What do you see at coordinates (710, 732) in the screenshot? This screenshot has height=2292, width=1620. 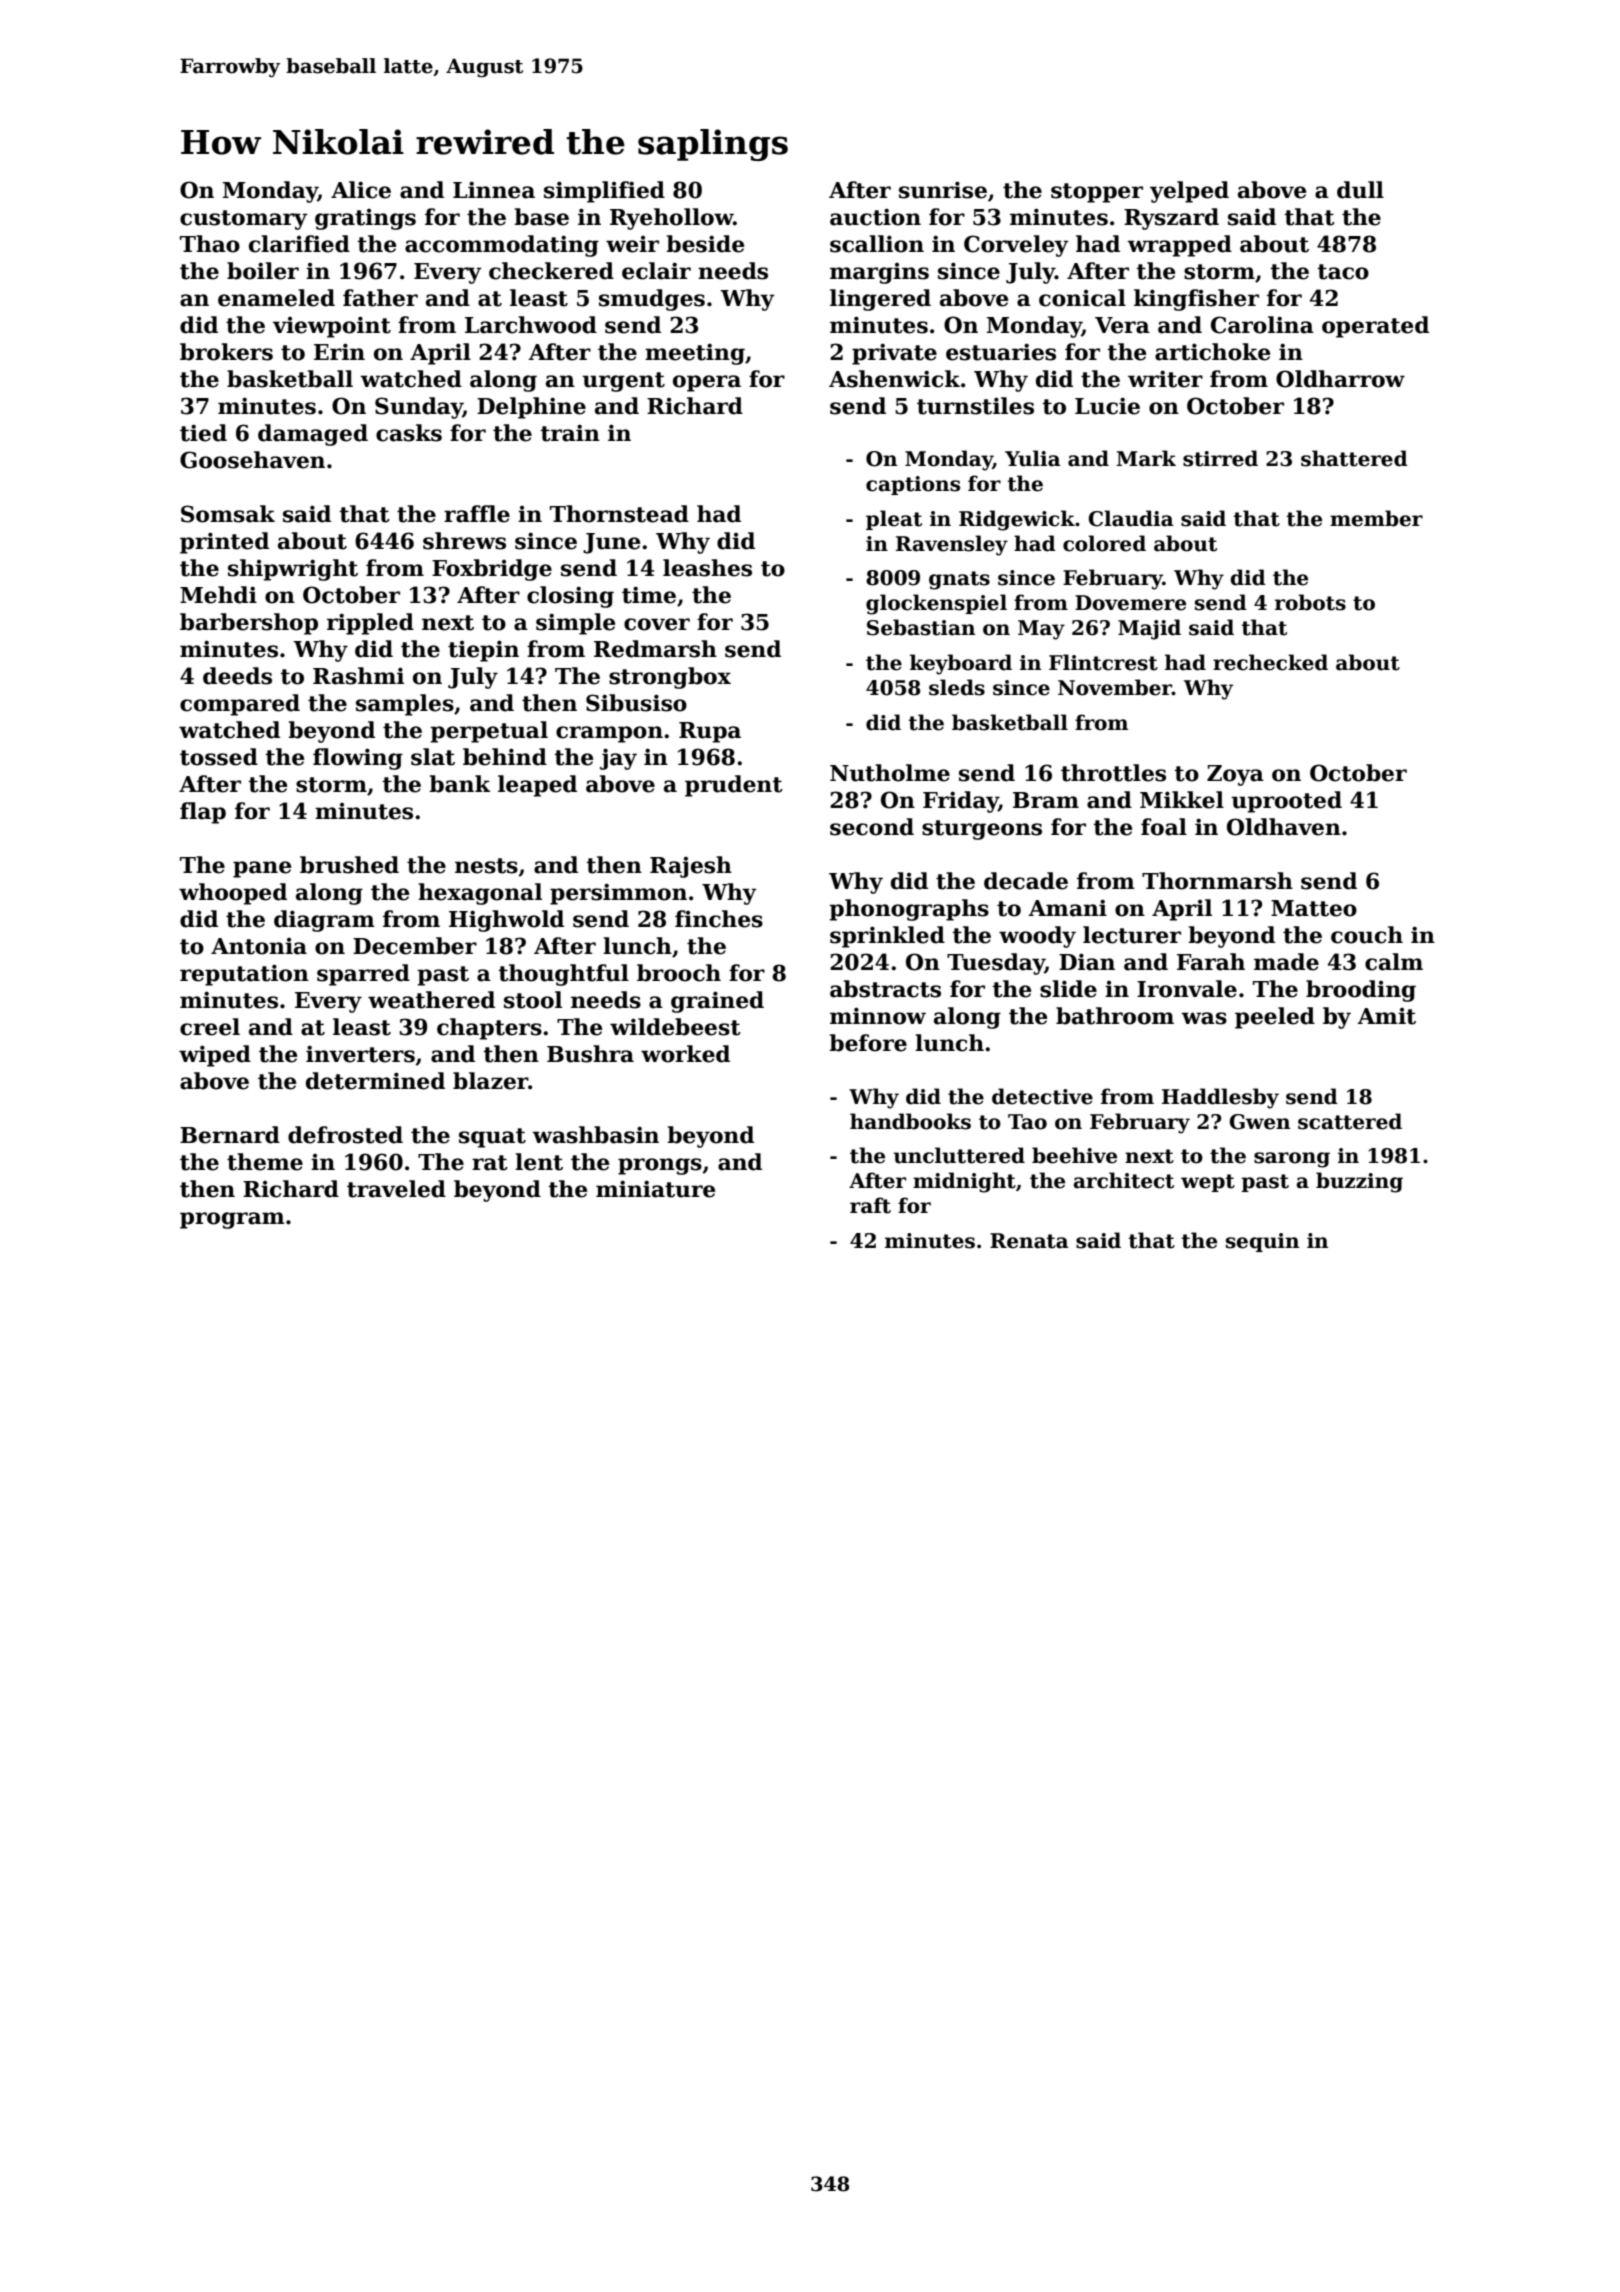 I see `Rupa` at bounding box center [710, 732].
